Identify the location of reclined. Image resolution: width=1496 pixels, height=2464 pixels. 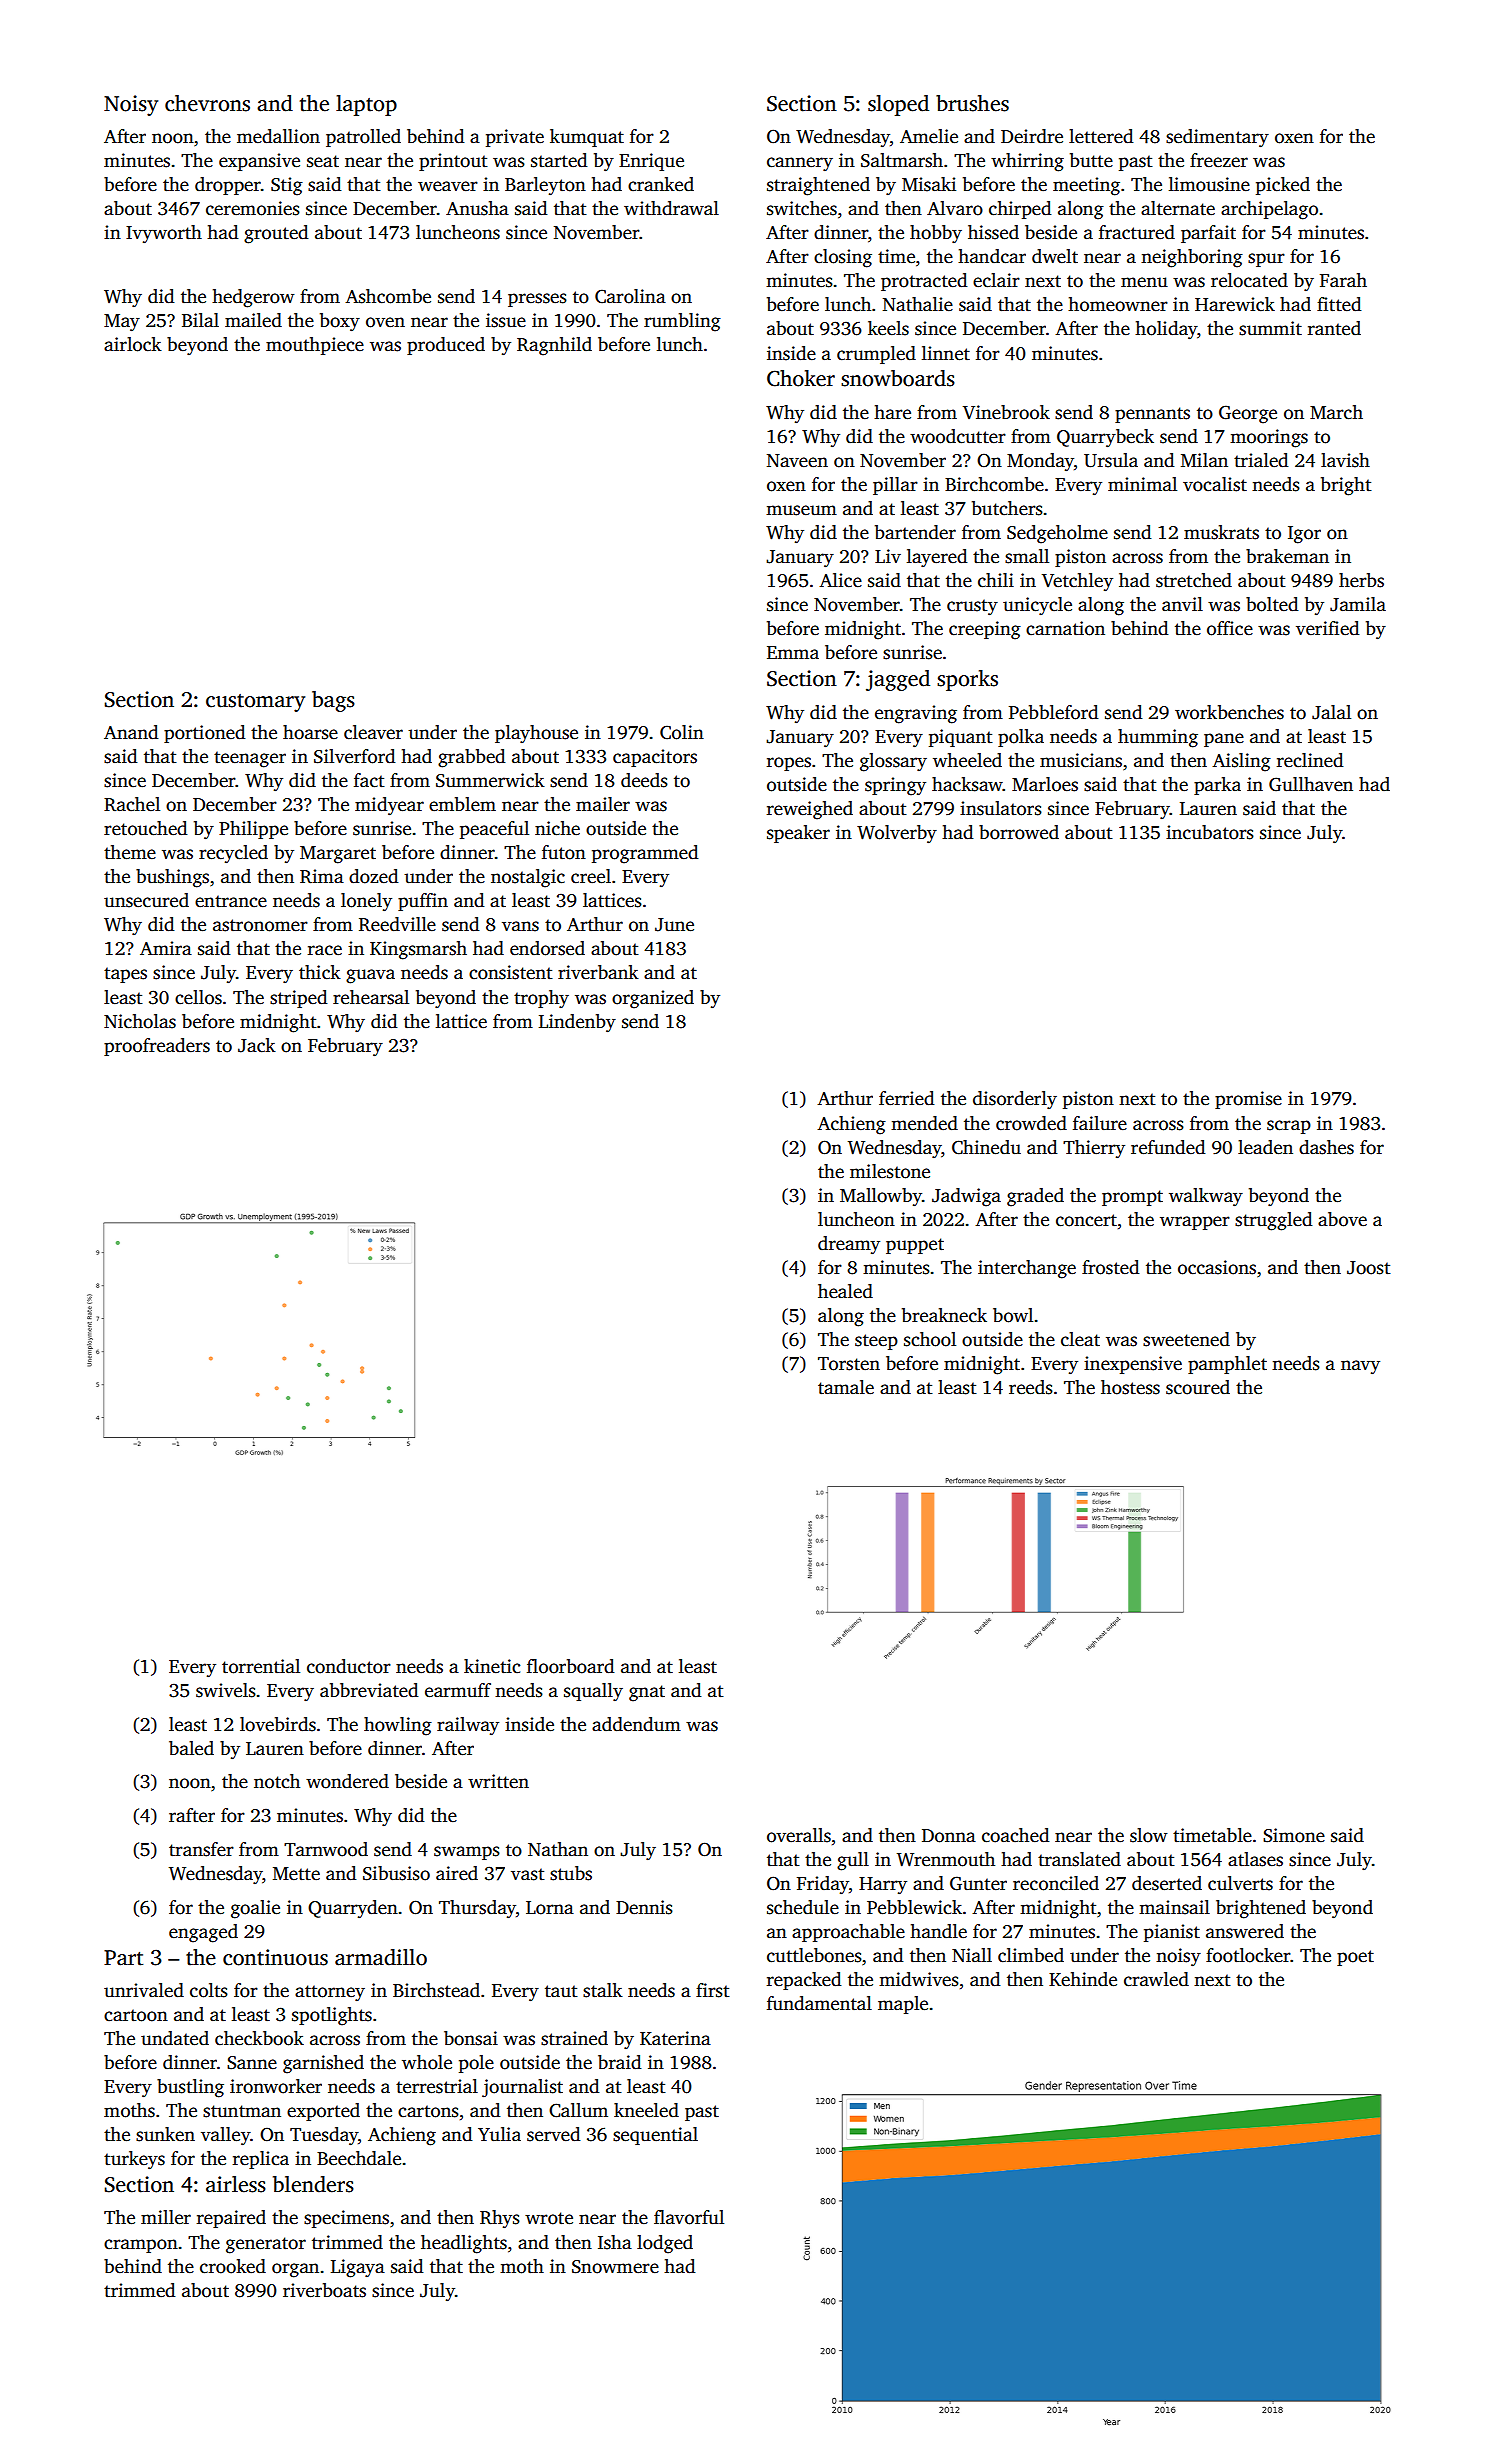
(1310, 760).
